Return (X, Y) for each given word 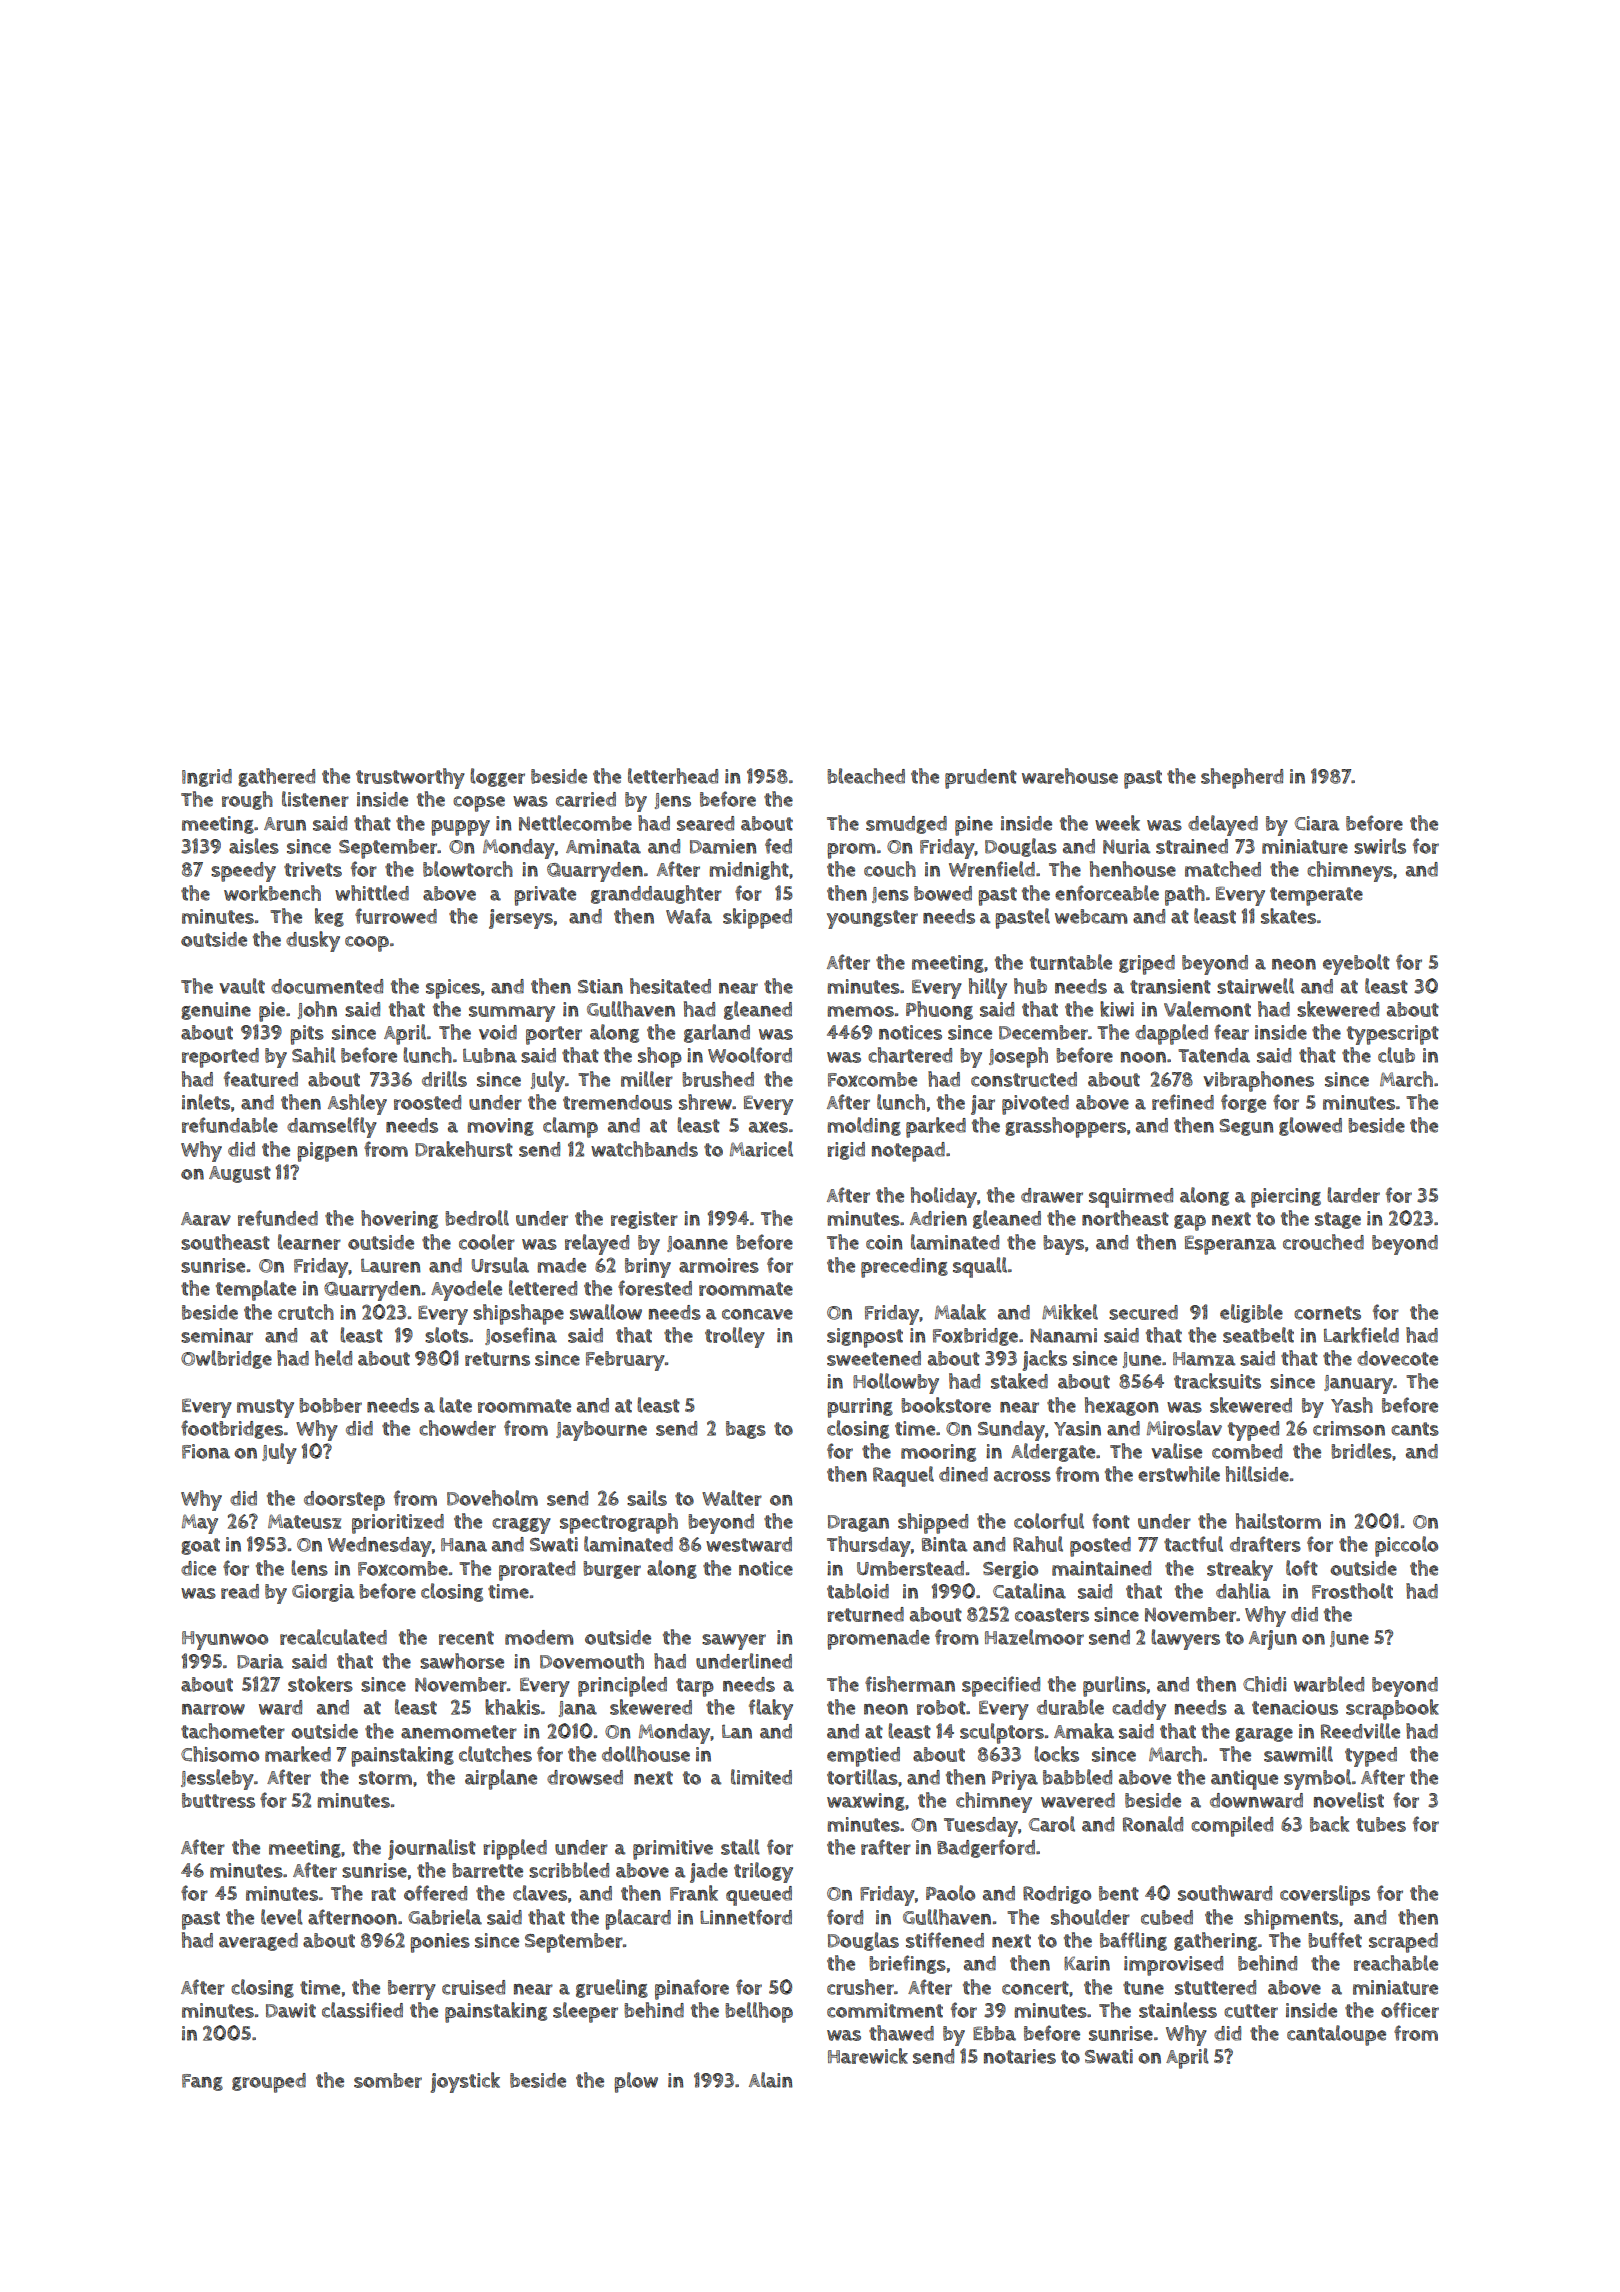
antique (1244, 1780)
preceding (904, 1268)
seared (705, 823)
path (1185, 895)
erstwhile (1179, 1474)
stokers (320, 1684)
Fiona (206, 1451)
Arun (285, 824)
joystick (465, 2082)
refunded (278, 1218)
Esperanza (1230, 1245)
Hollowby (896, 1383)
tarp (695, 1687)
